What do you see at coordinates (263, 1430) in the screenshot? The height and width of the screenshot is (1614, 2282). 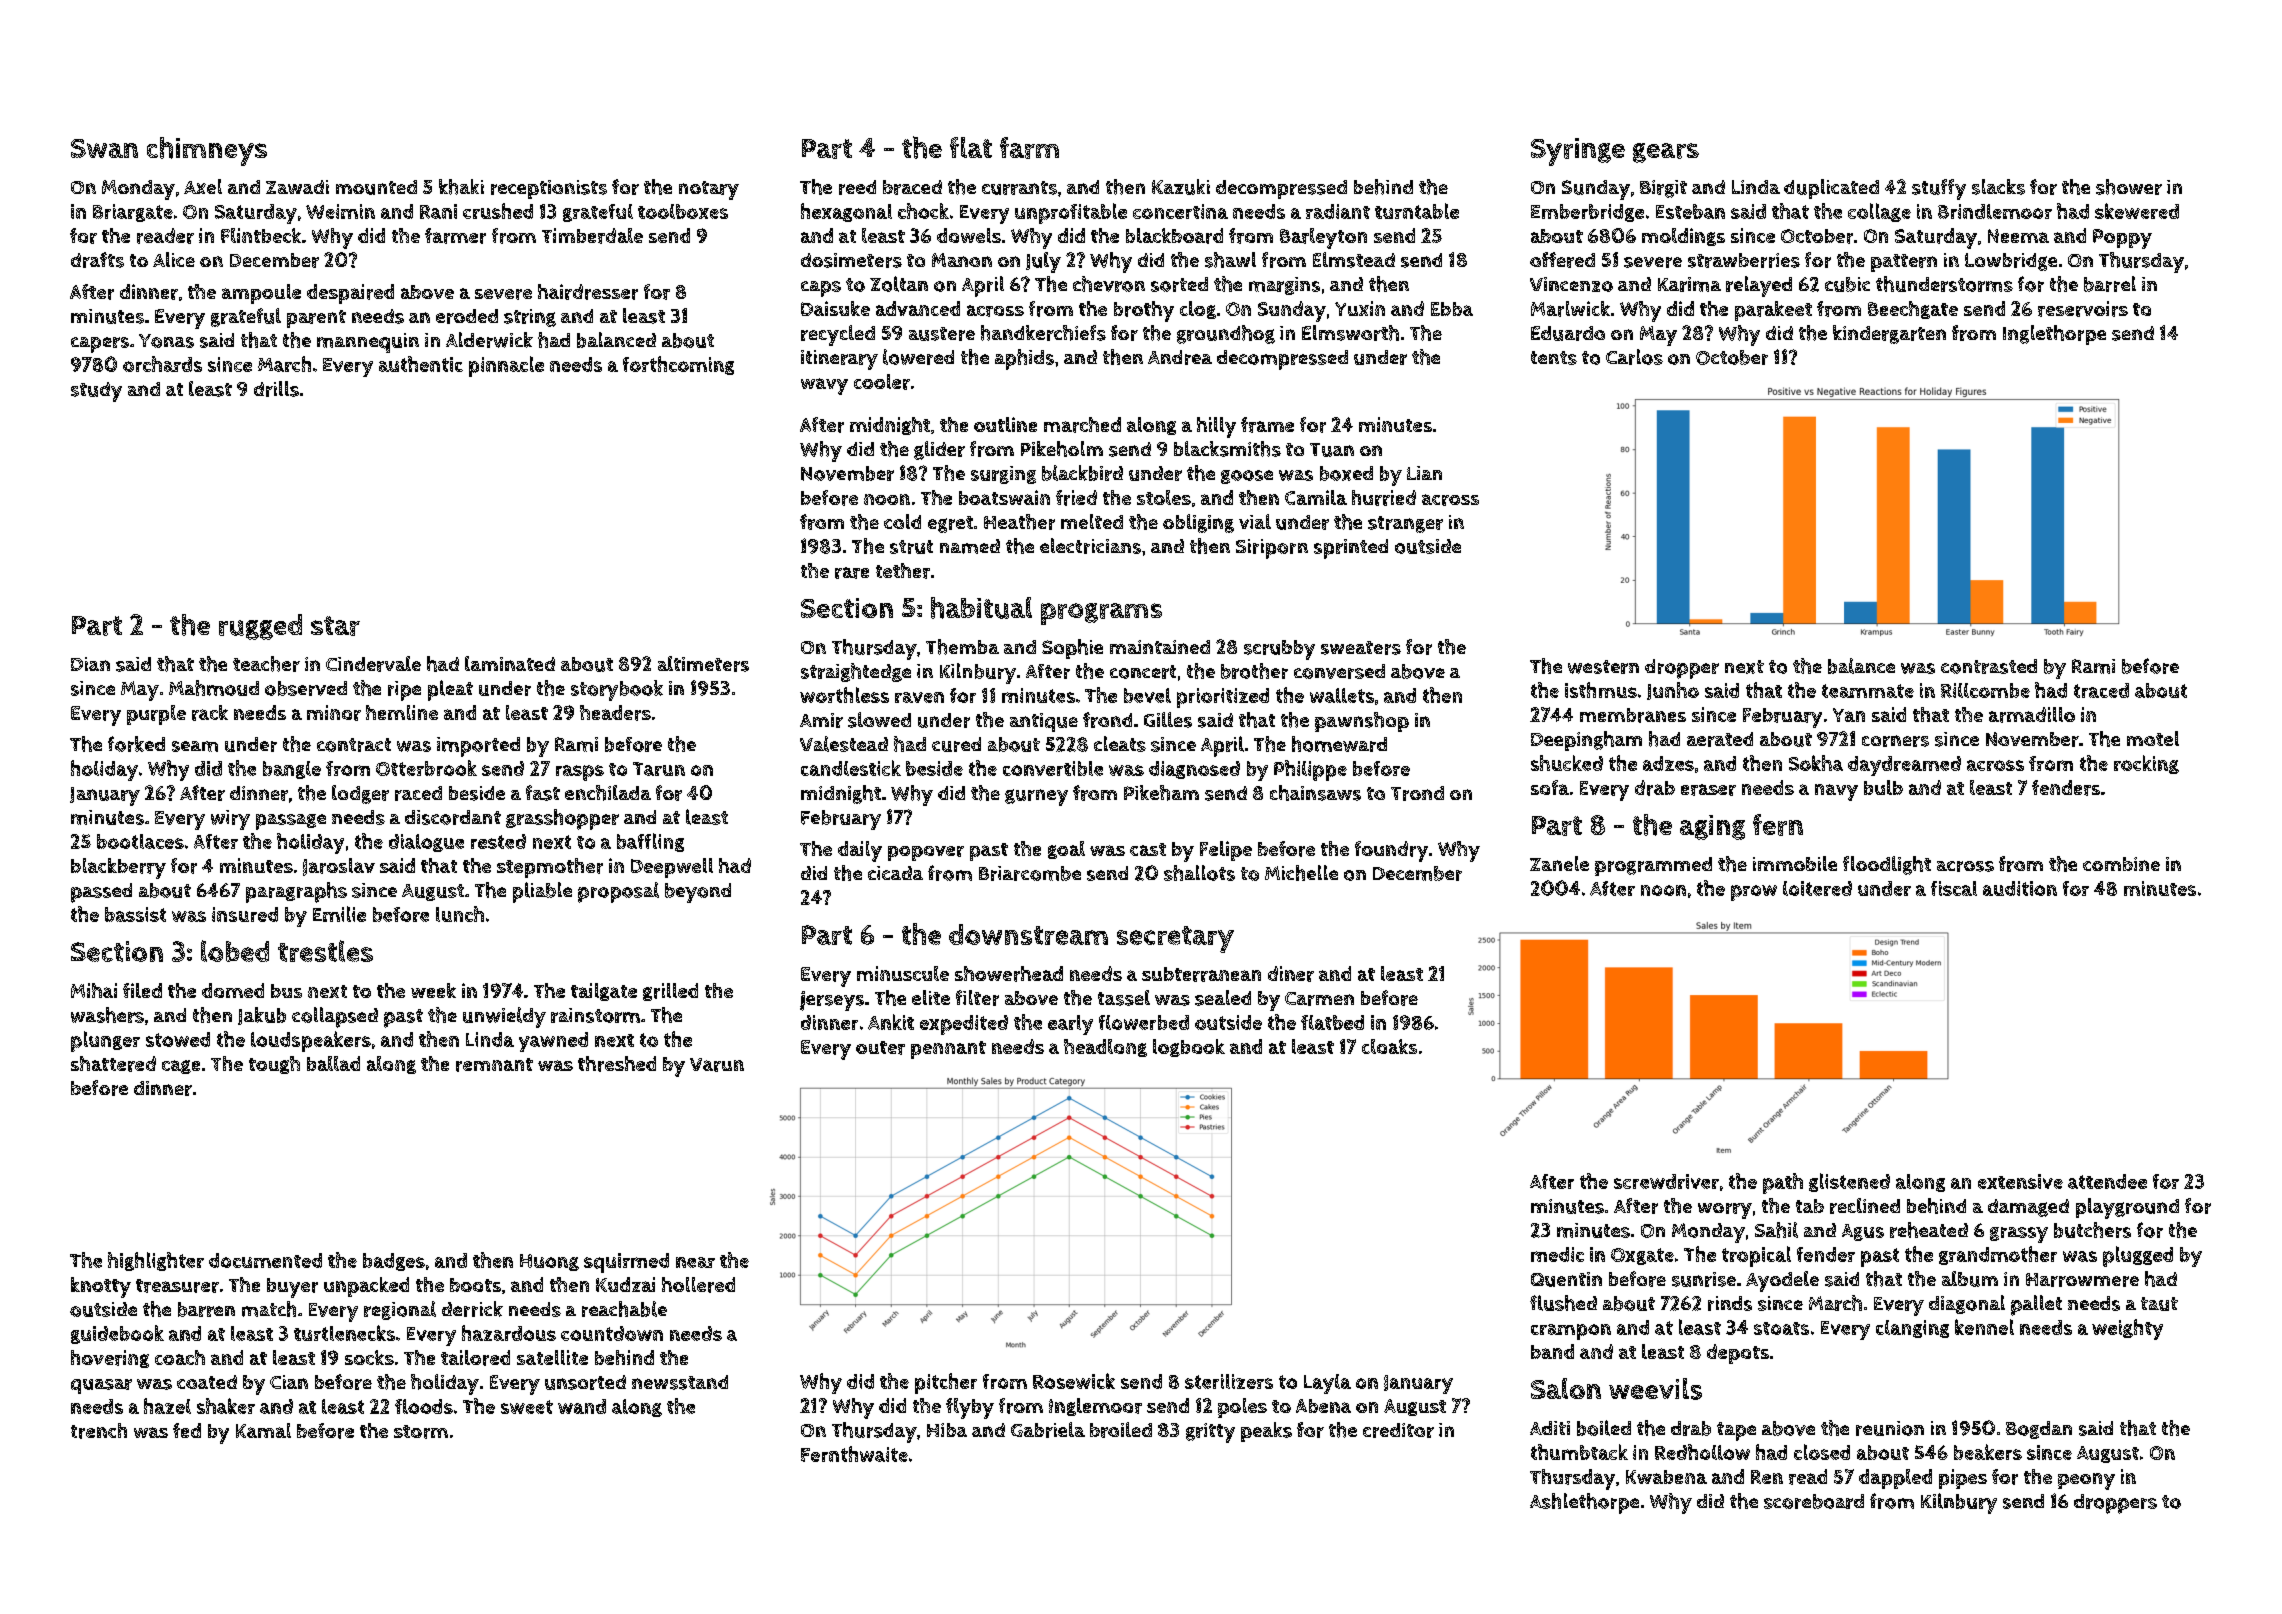 I see `Kamal` at bounding box center [263, 1430].
